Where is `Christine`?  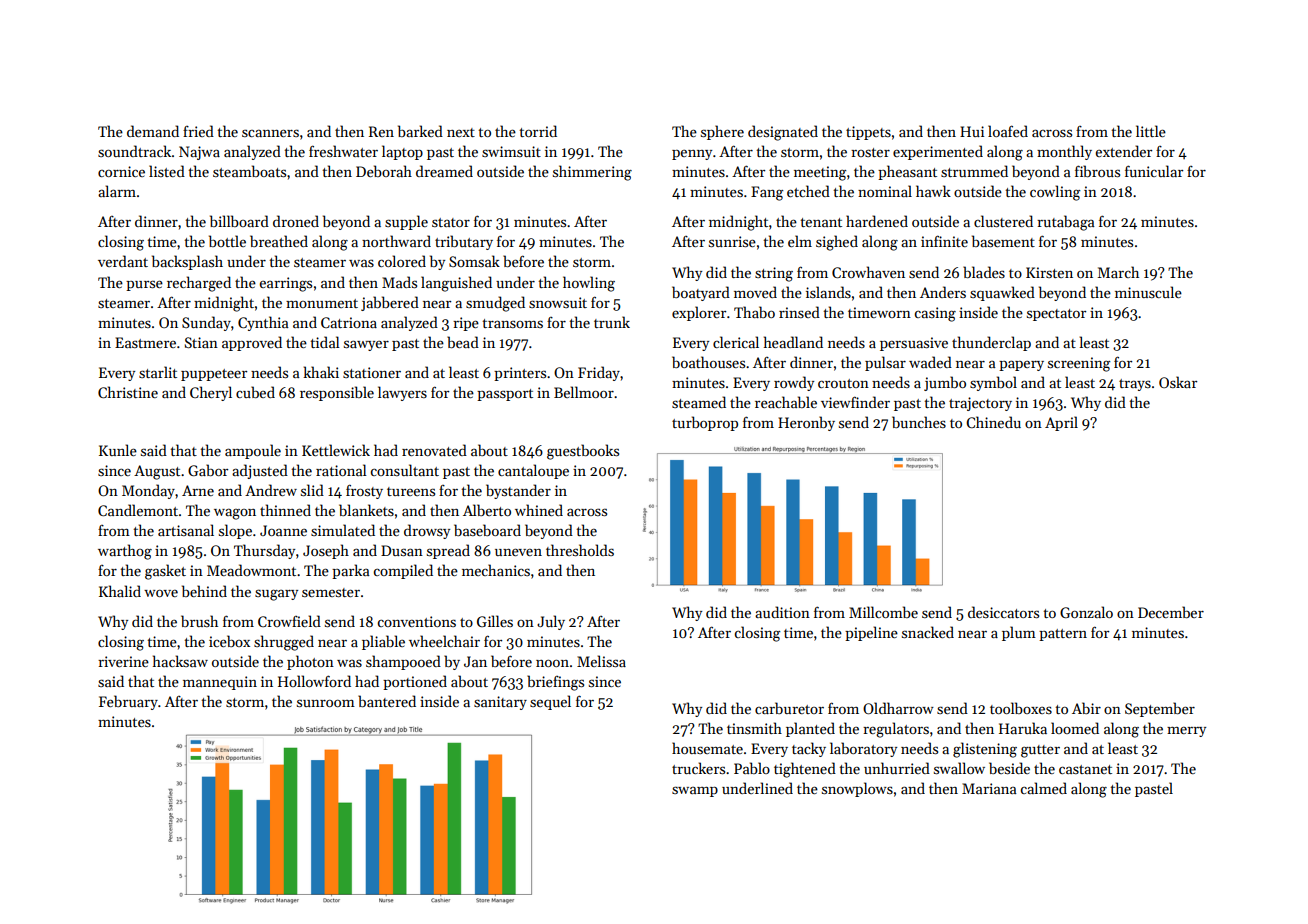
Christine is located at coordinates (128, 392).
